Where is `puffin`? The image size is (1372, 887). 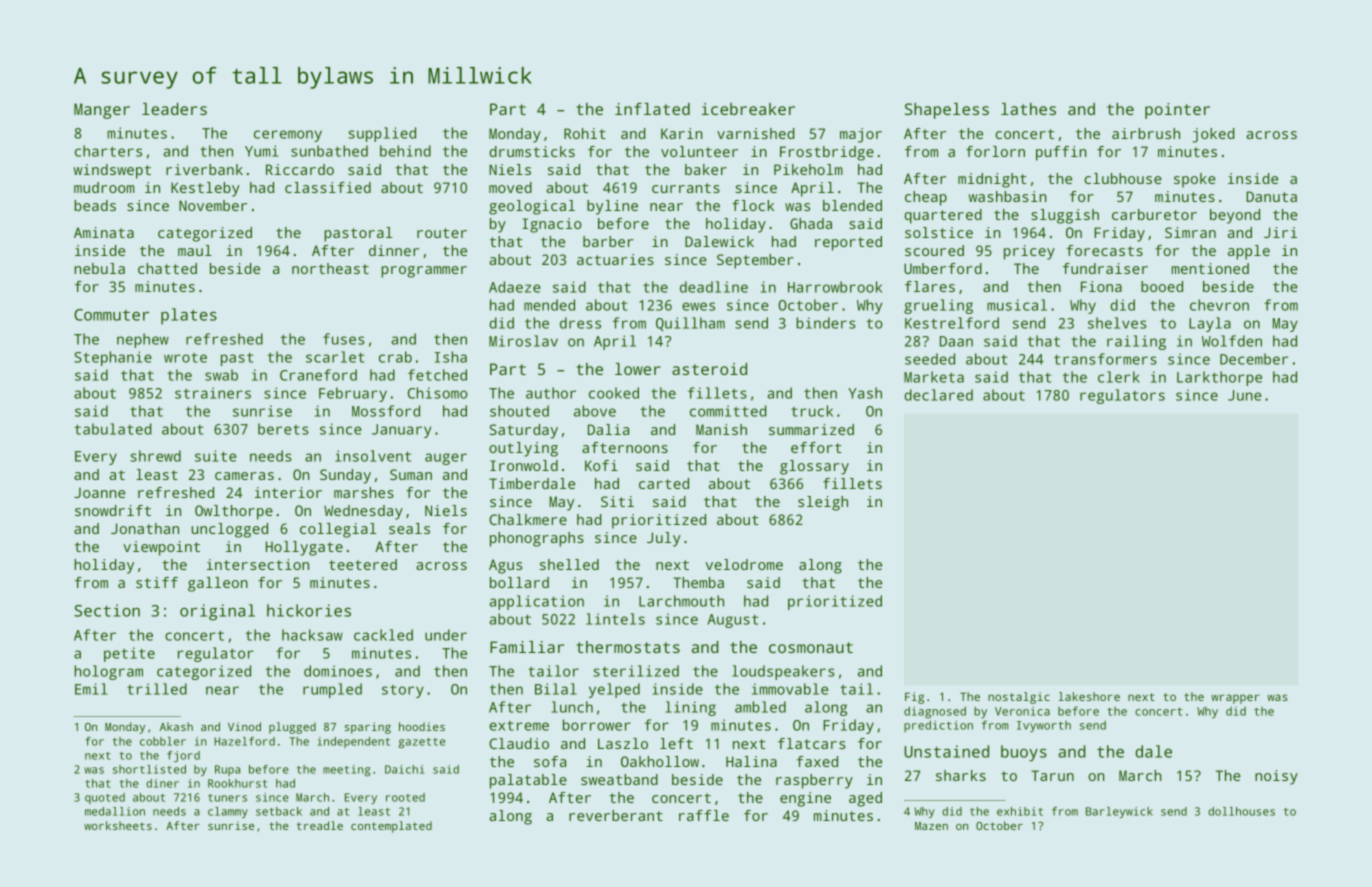
puffin is located at coordinates (1061, 153).
